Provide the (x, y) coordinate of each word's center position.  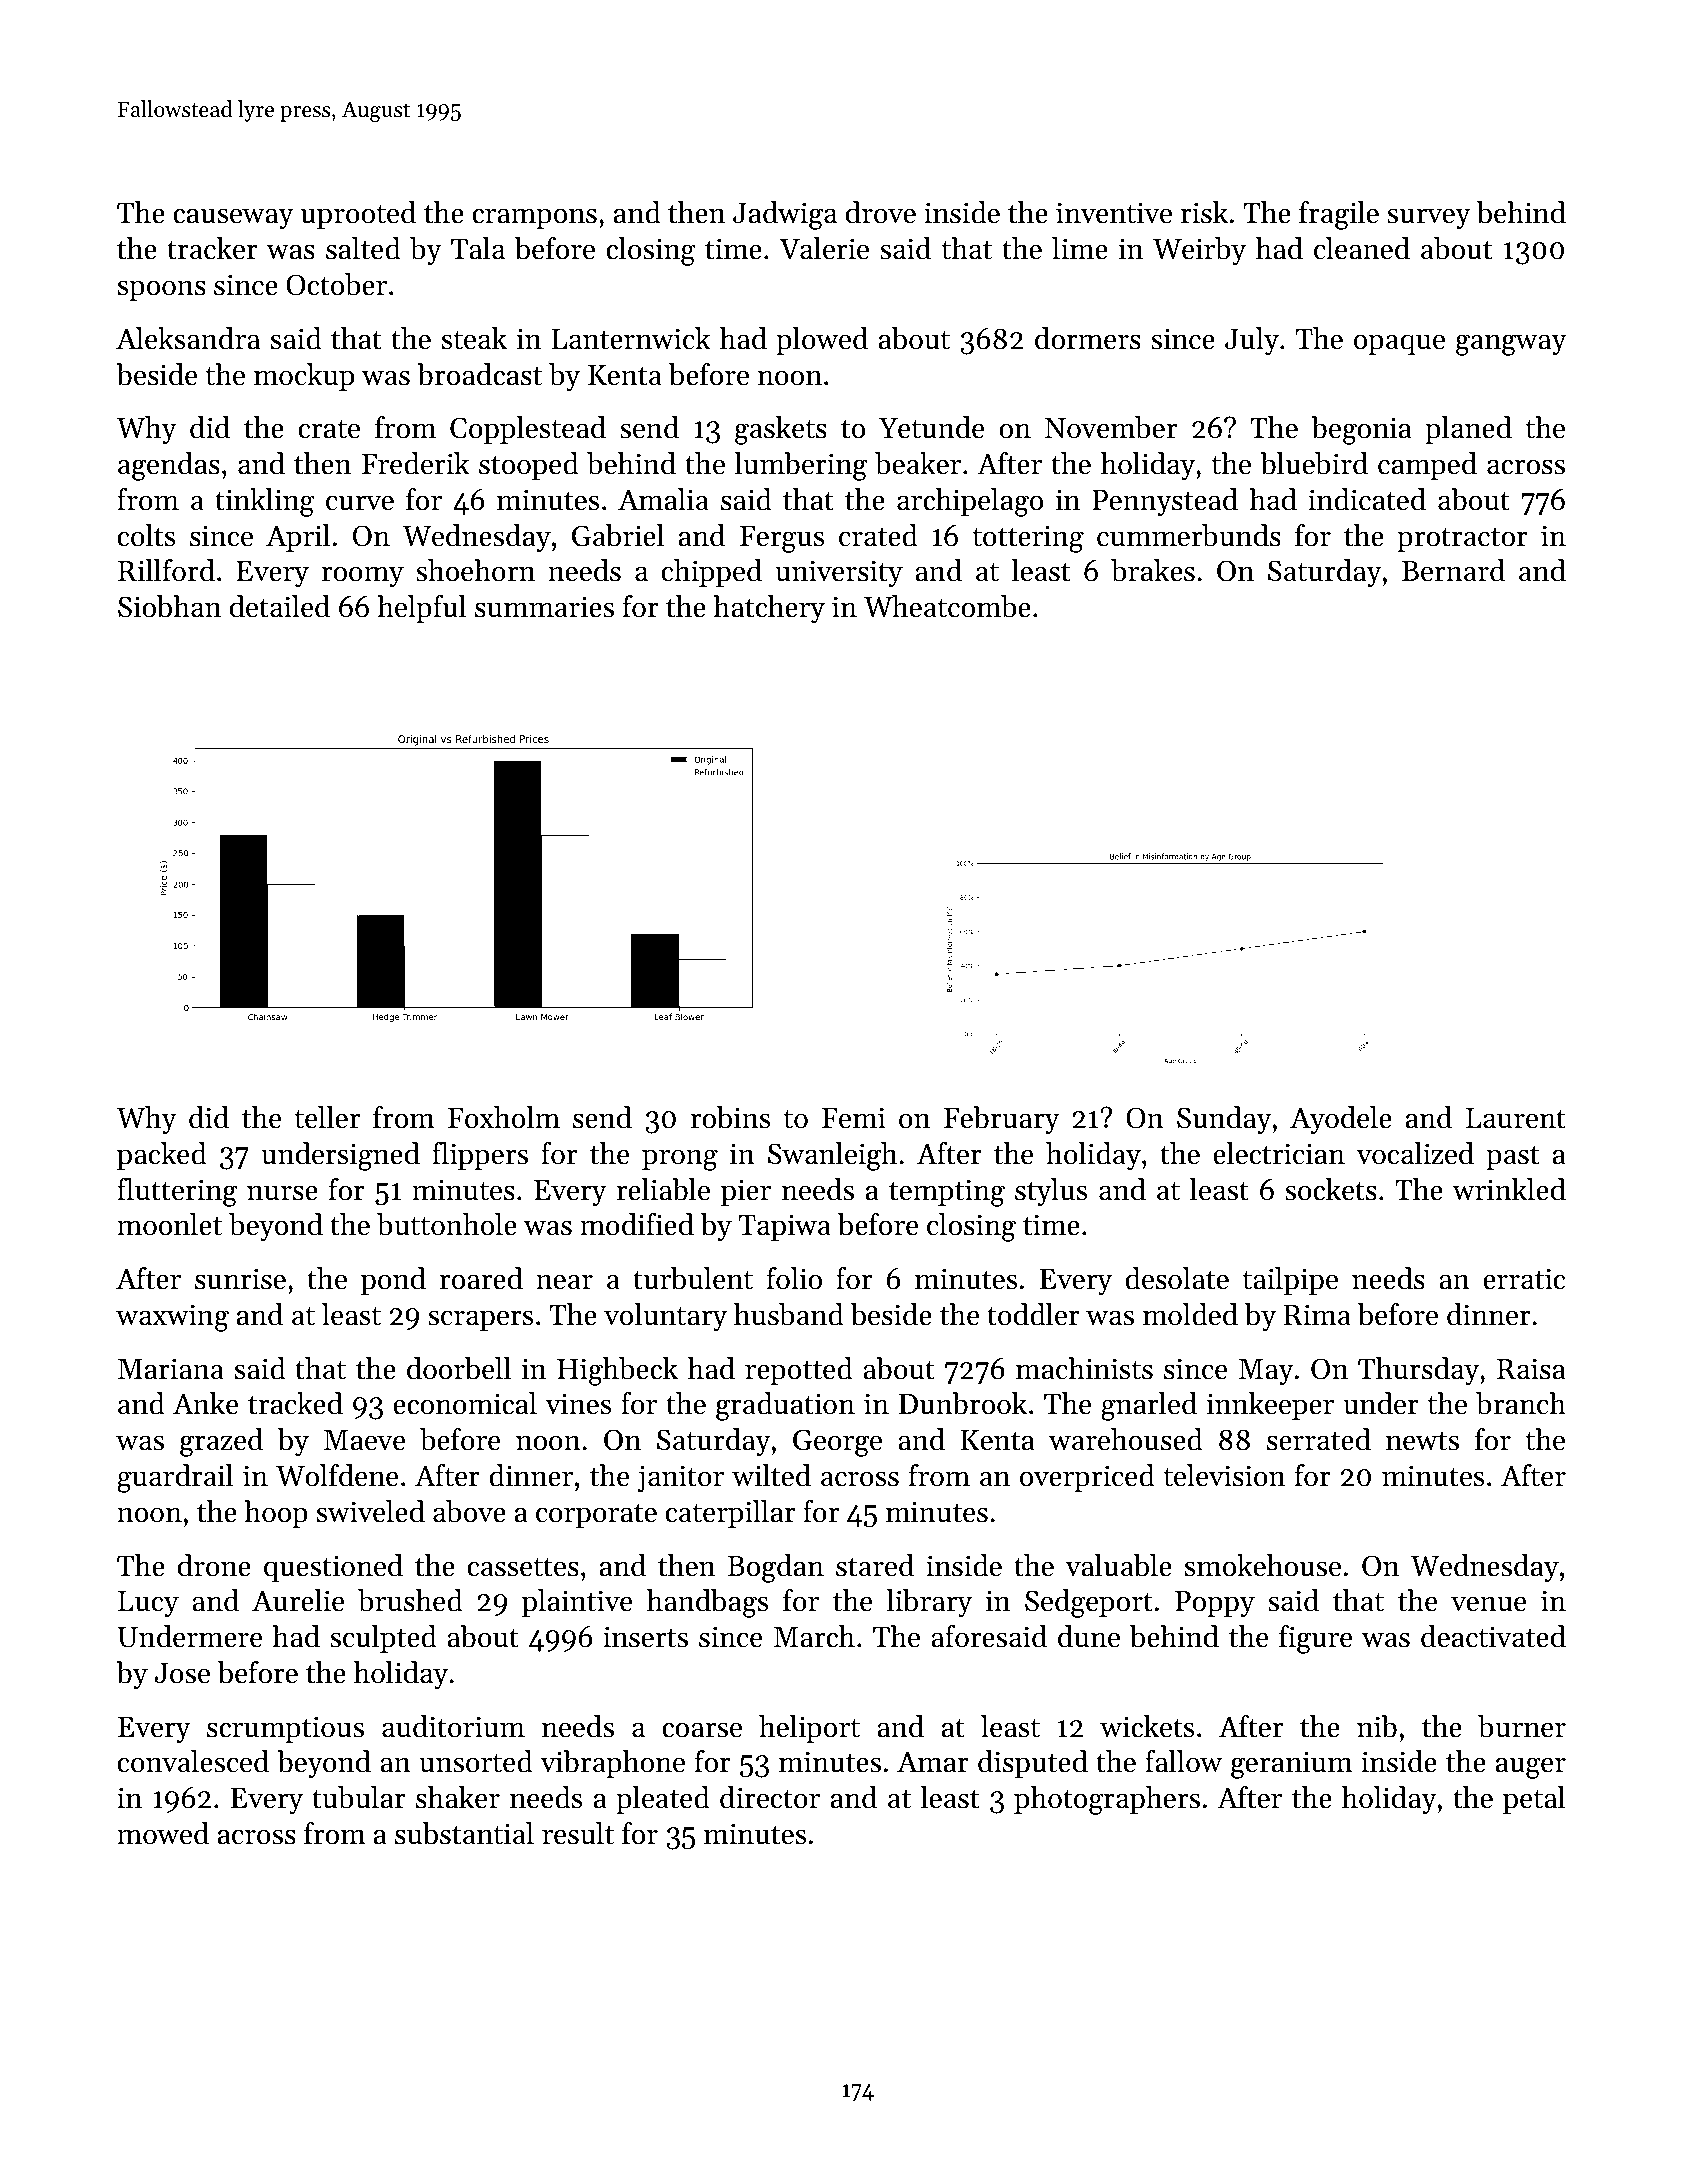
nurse (282, 1193)
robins (730, 1117)
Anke (205, 1403)
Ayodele (1341, 1120)
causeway (233, 219)
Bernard (1453, 570)
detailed (280, 606)
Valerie (824, 248)
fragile (1339, 215)
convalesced (193, 1761)
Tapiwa (785, 1227)
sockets (1331, 1189)
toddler (1033, 1314)
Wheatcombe (947, 606)
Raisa (1531, 1369)
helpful (421, 609)
